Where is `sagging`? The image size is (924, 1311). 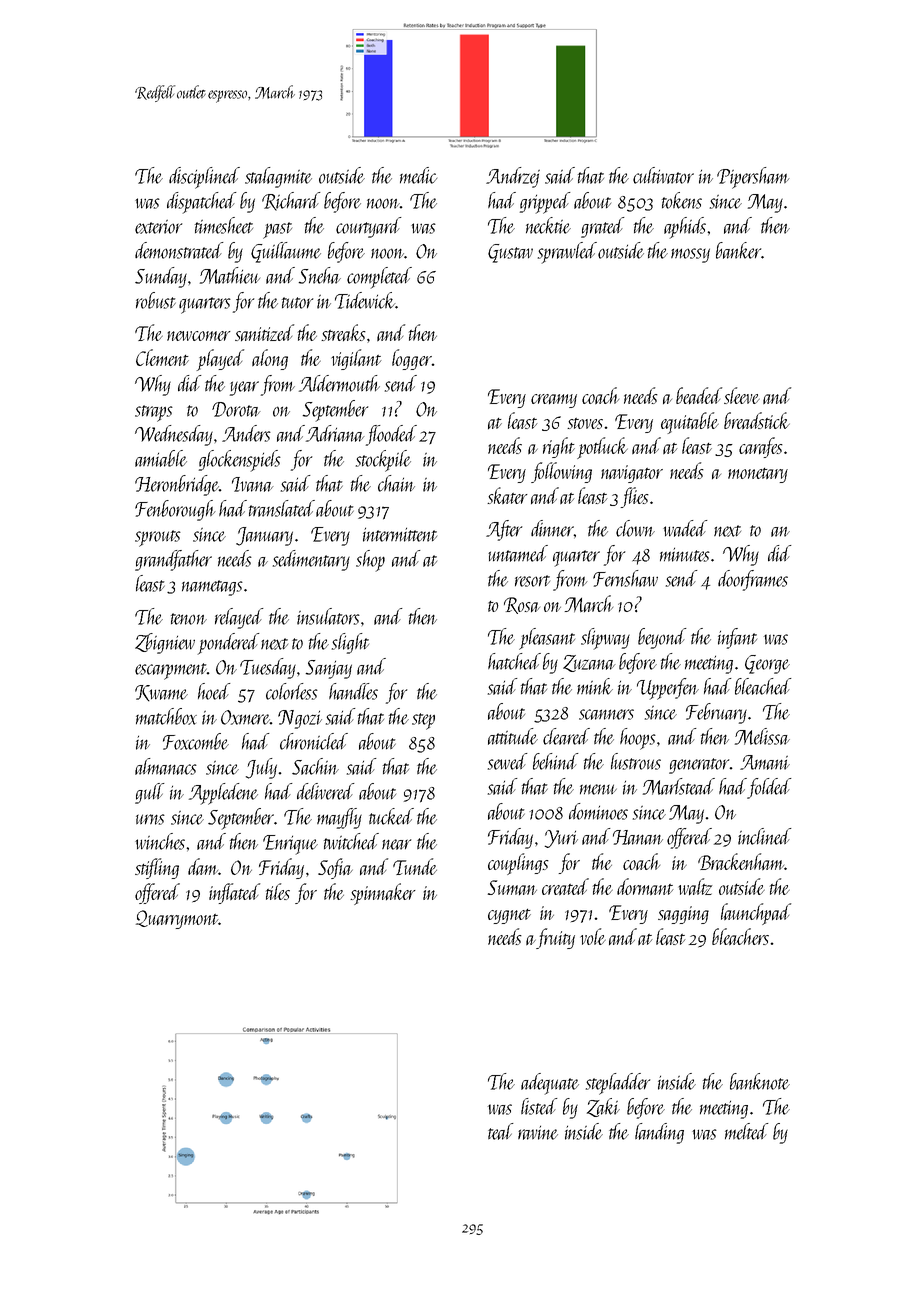 sagging is located at coordinates (683, 915).
